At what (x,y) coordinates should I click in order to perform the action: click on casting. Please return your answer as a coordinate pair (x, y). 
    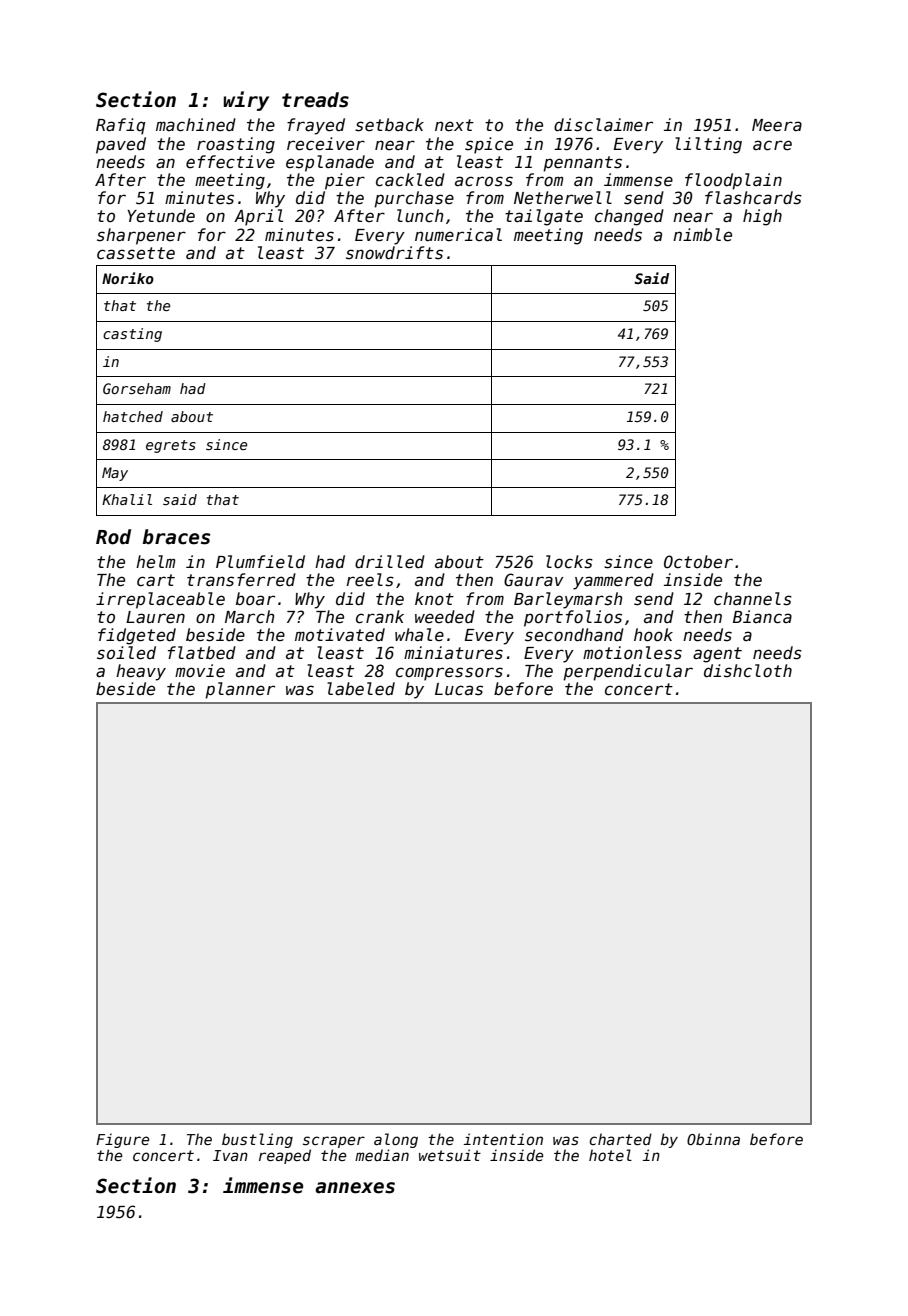
    Looking at the image, I should click on (132, 335).
